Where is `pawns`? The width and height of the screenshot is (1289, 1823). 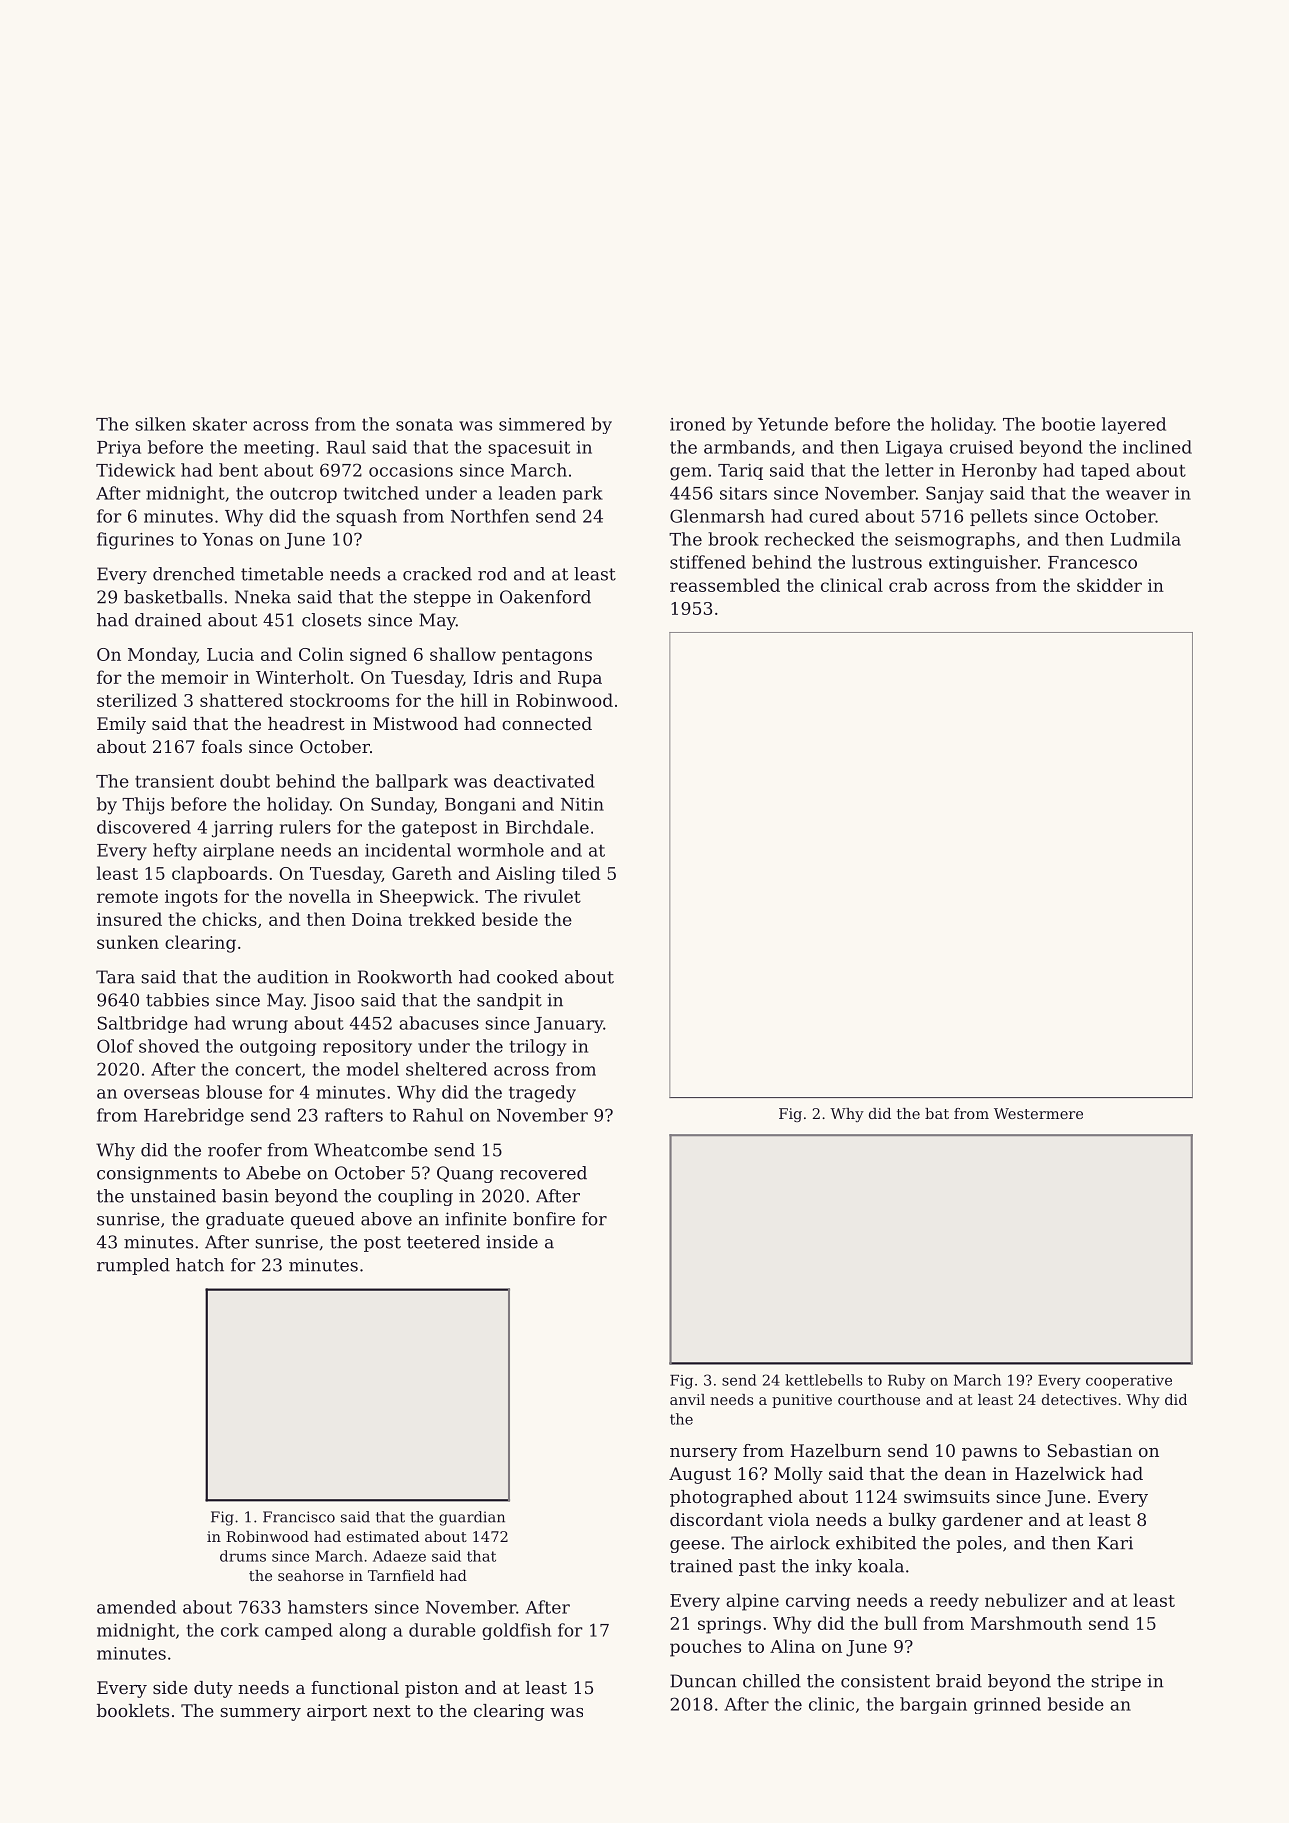 pawns is located at coordinates (989, 1454).
